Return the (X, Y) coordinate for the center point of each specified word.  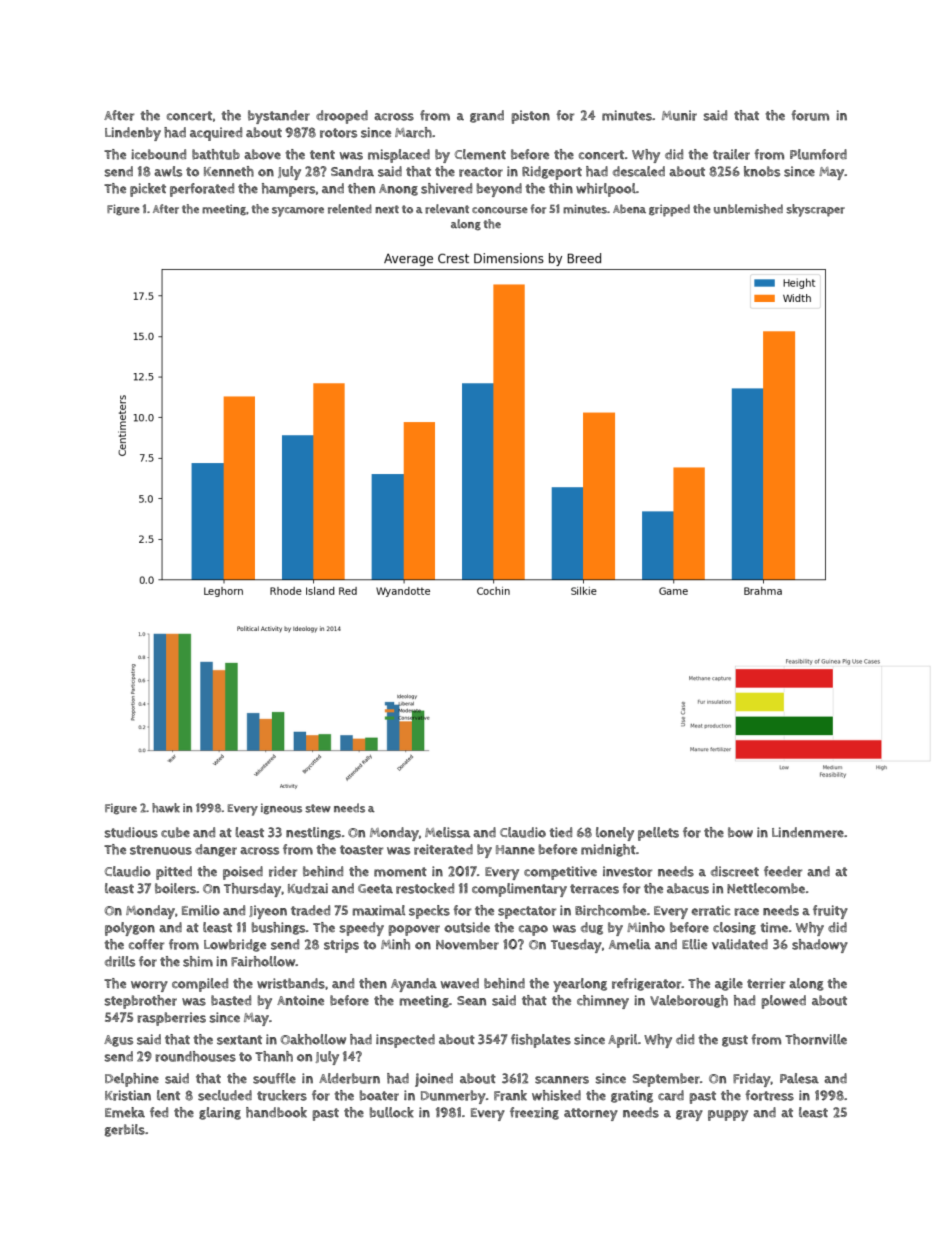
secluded (225, 1095)
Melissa (447, 832)
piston (530, 117)
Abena (629, 209)
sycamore (298, 212)
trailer (731, 154)
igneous (281, 809)
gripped (669, 210)
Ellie (694, 944)
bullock (392, 1112)
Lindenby (133, 134)
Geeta (375, 889)
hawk (166, 808)
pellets (658, 834)
